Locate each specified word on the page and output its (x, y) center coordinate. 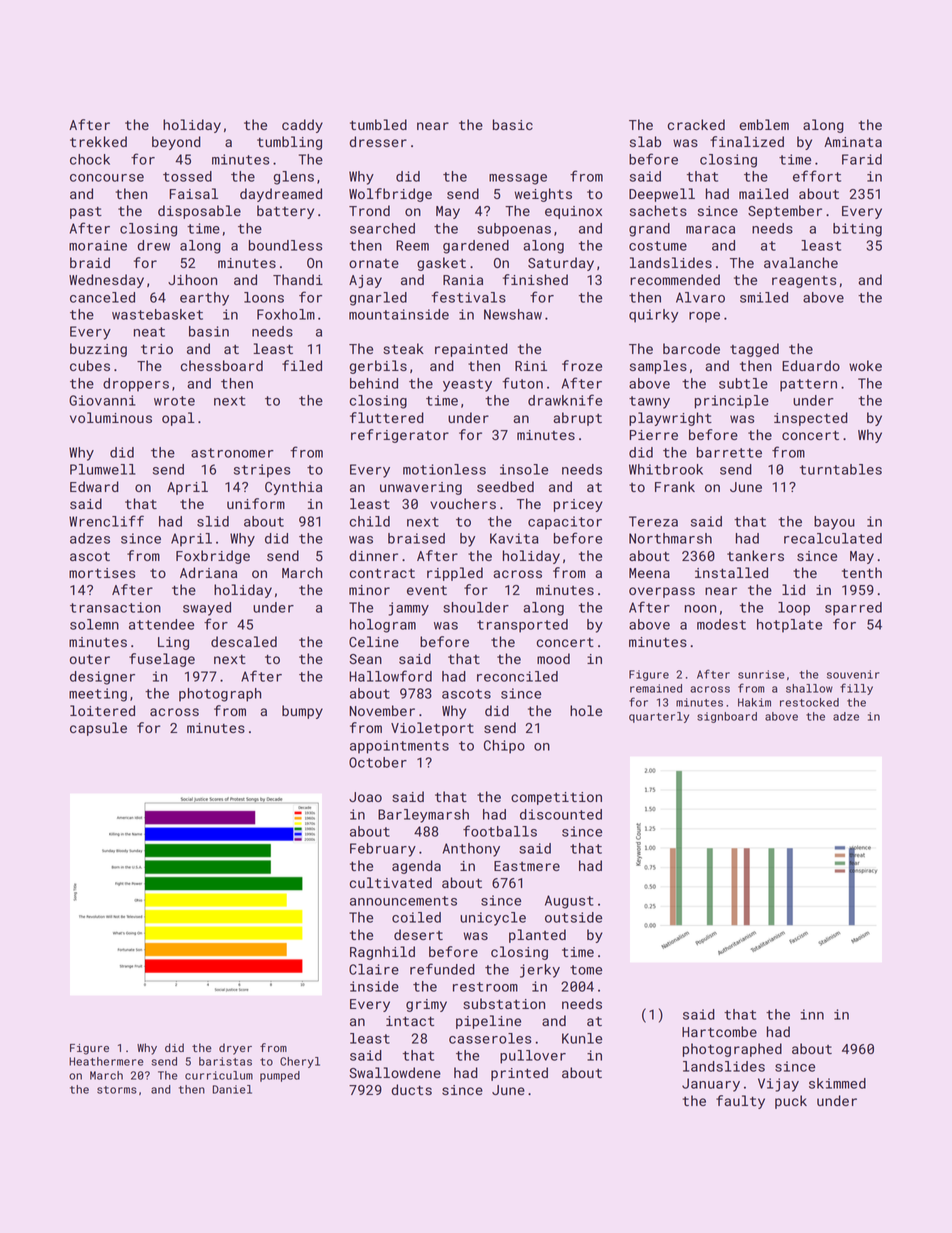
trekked (98, 141)
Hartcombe (719, 1031)
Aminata (853, 142)
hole (586, 710)
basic (513, 124)
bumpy (302, 712)
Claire (374, 969)
